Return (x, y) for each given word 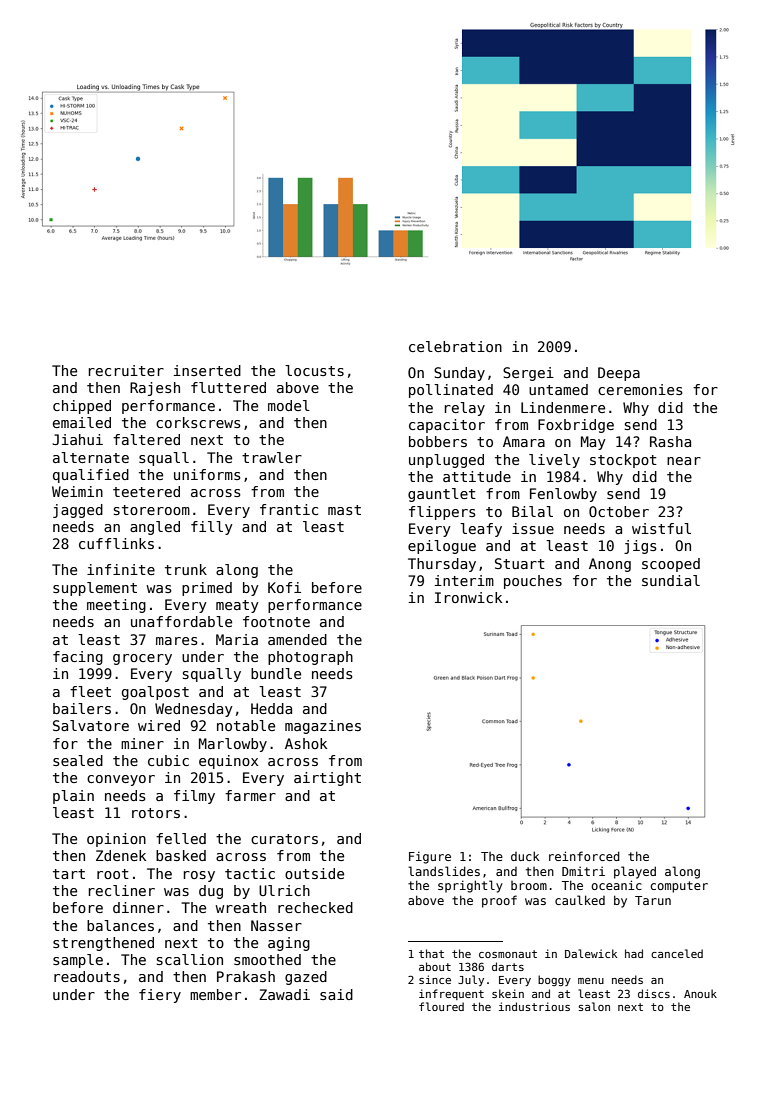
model (289, 405)
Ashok (306, 743)
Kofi (284, 587)
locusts (314, 370)
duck (525, 856)
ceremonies (640, 389)
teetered (146, 491)
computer (679, 887)
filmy (194, 797)
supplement (95, 589)
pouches (533, 582)
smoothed (267, 959)
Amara (524, 441)
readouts (87, 976)
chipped (82, 407)
